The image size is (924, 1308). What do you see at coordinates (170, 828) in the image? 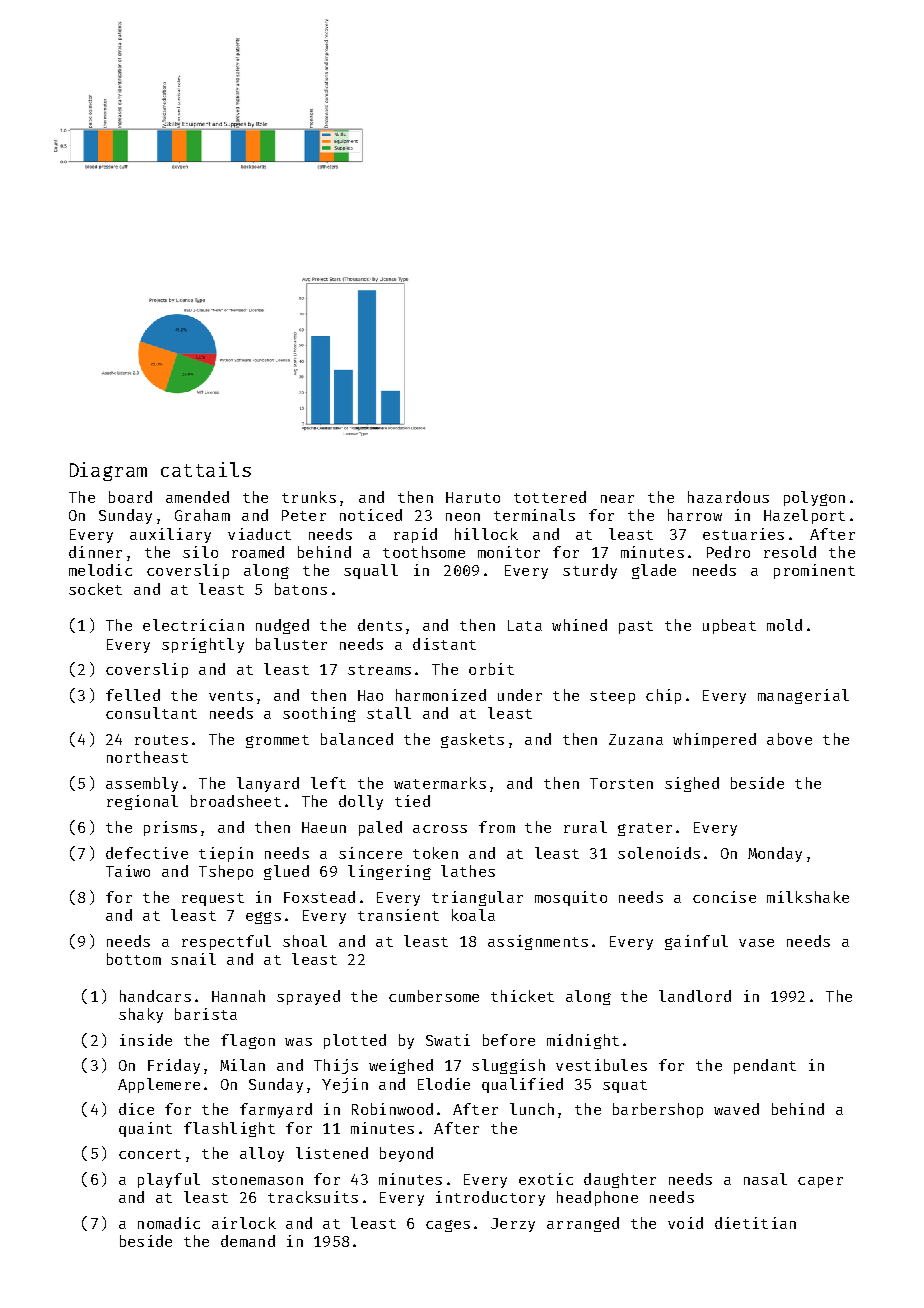
I see `prisms` at bounding box center [170, 828].
